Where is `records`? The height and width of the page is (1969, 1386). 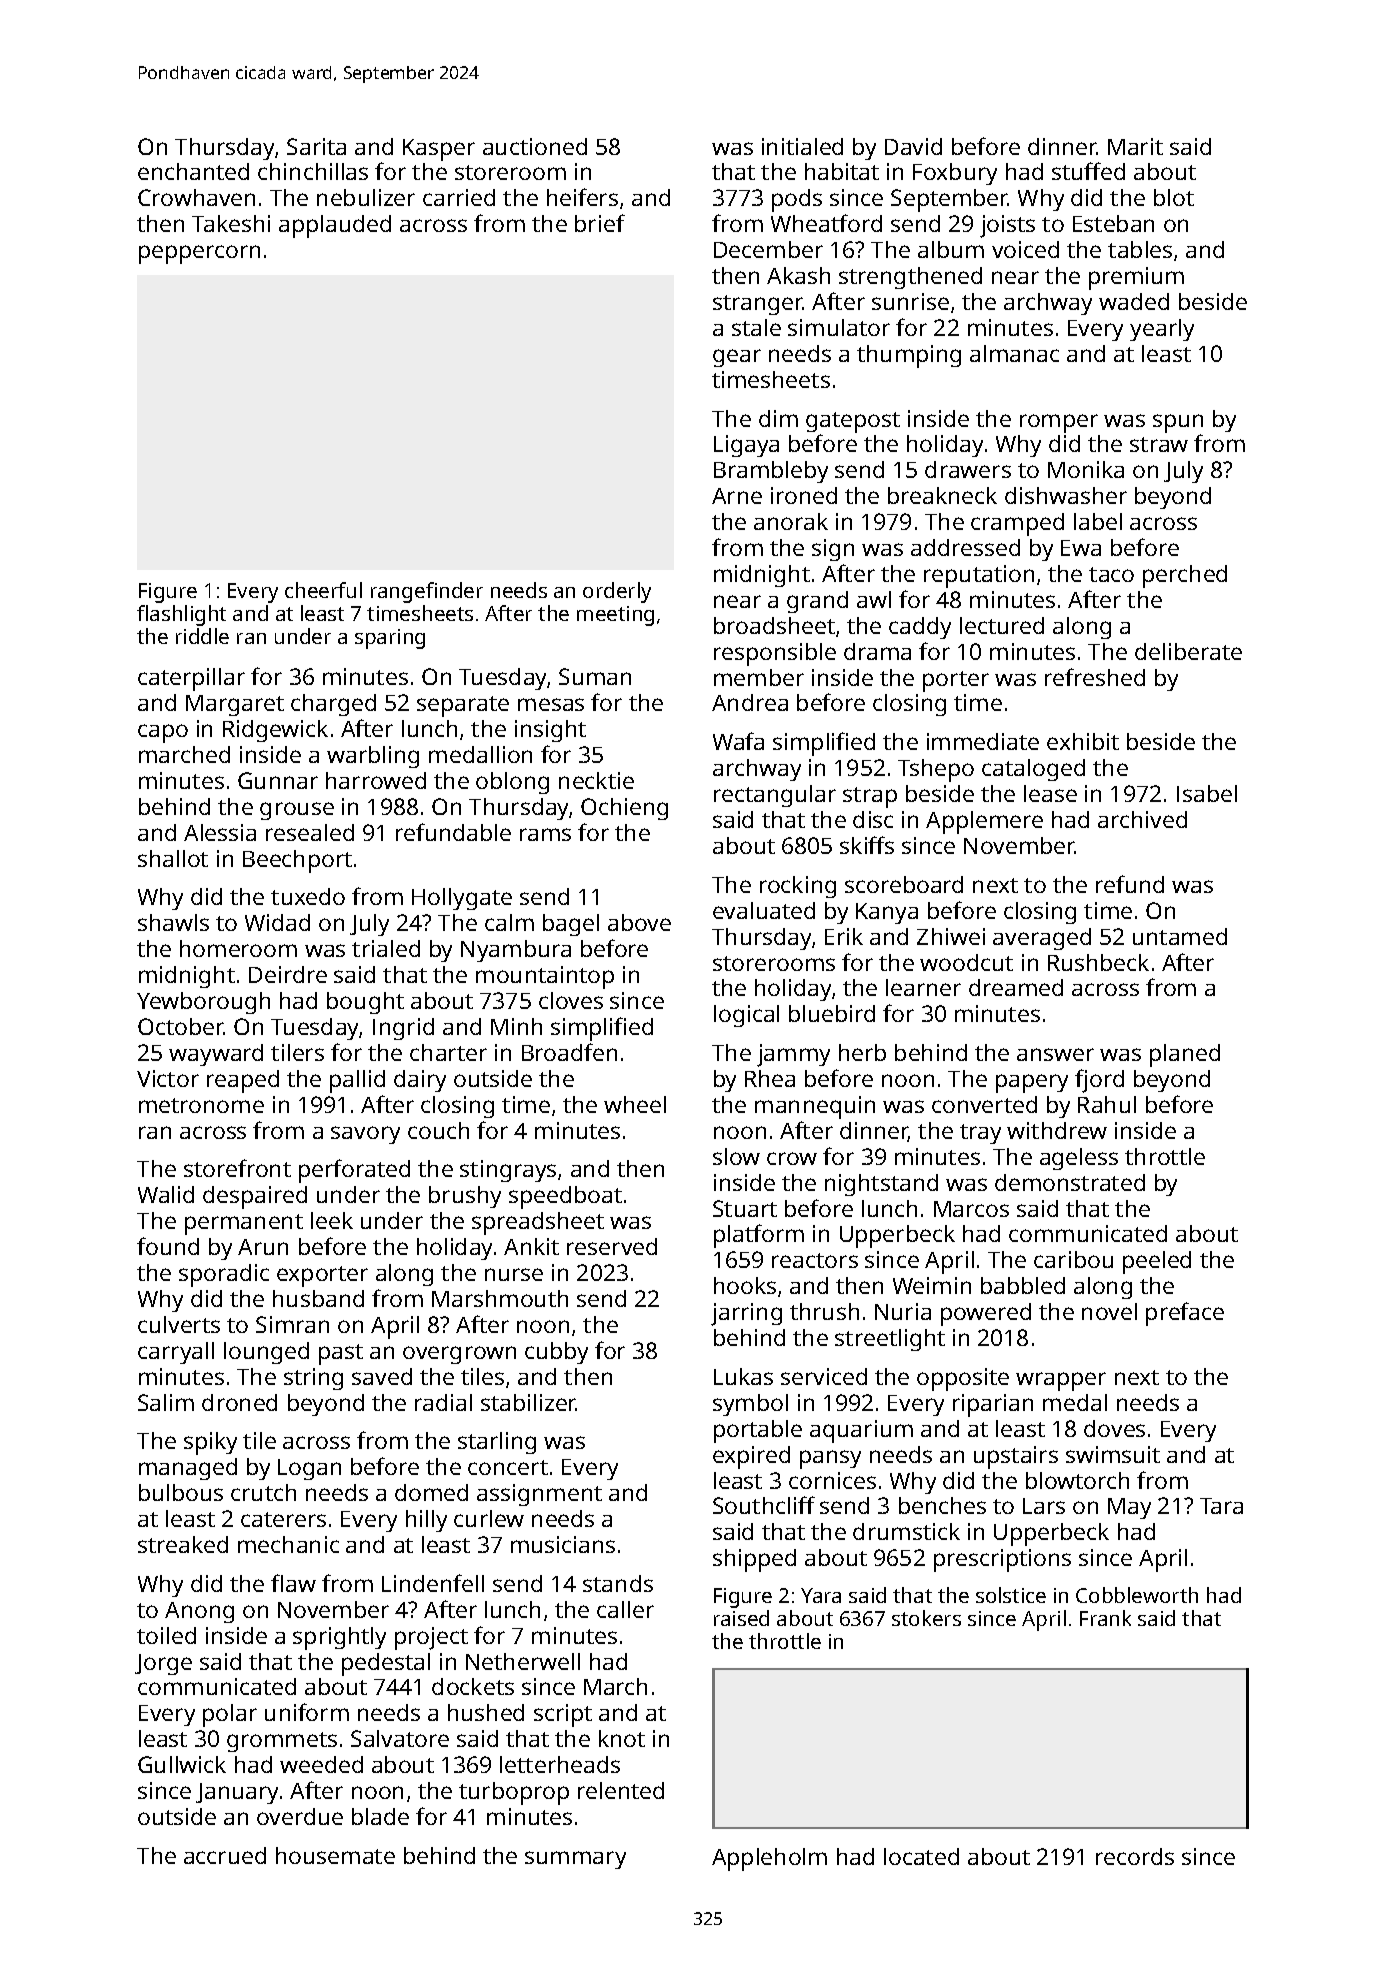 records is located at coordinates (1135, 1856).
